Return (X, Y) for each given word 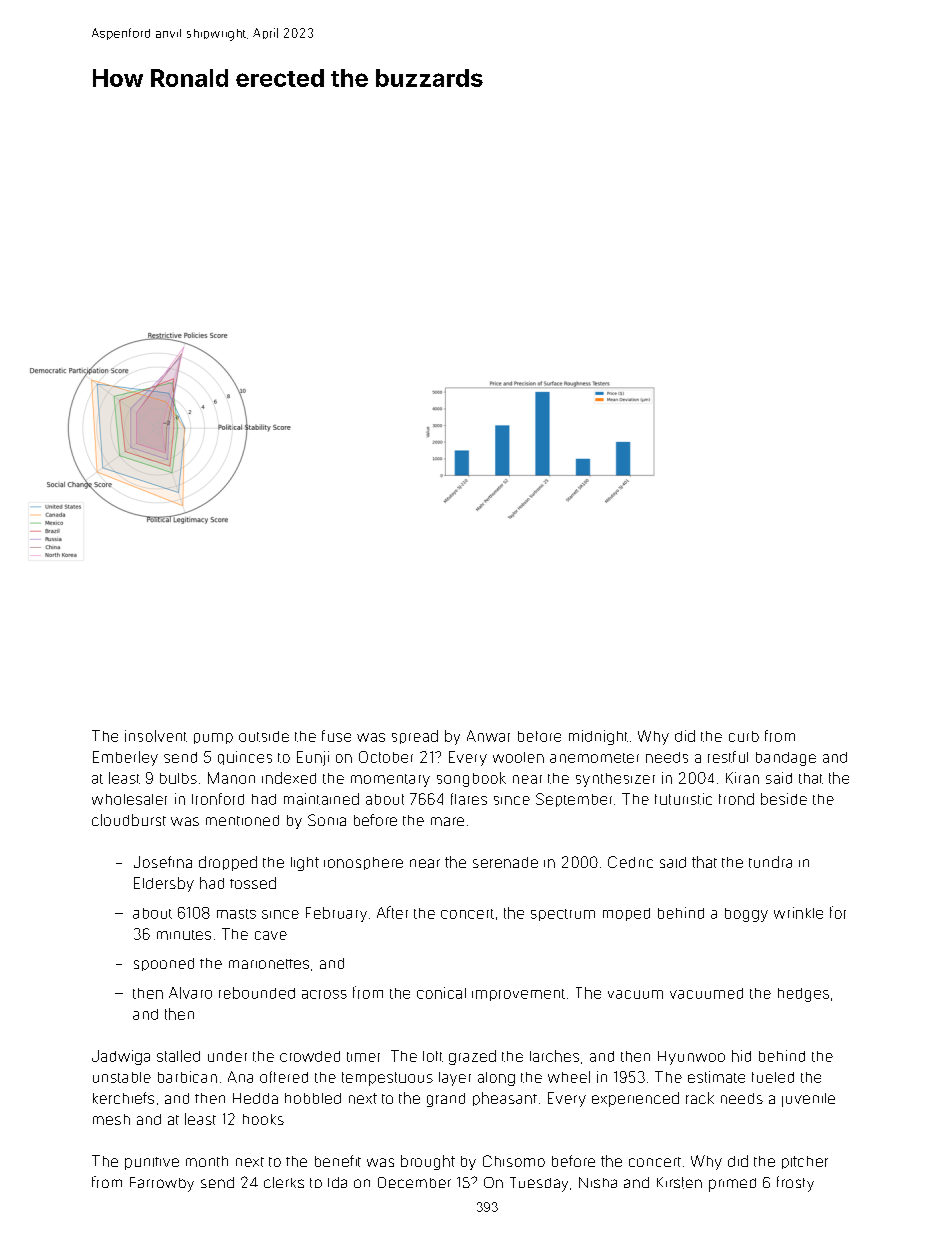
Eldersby (164, 884)
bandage (786, 759)
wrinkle (798, 913)
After (392, 912)
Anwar (488, 736)
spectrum (563, 915)
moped (626, 914)
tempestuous (387, 1079)
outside (264, 736)
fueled (773, 1077)
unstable (122, 1077)
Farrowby (162, 1184)
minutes (184, 935)
